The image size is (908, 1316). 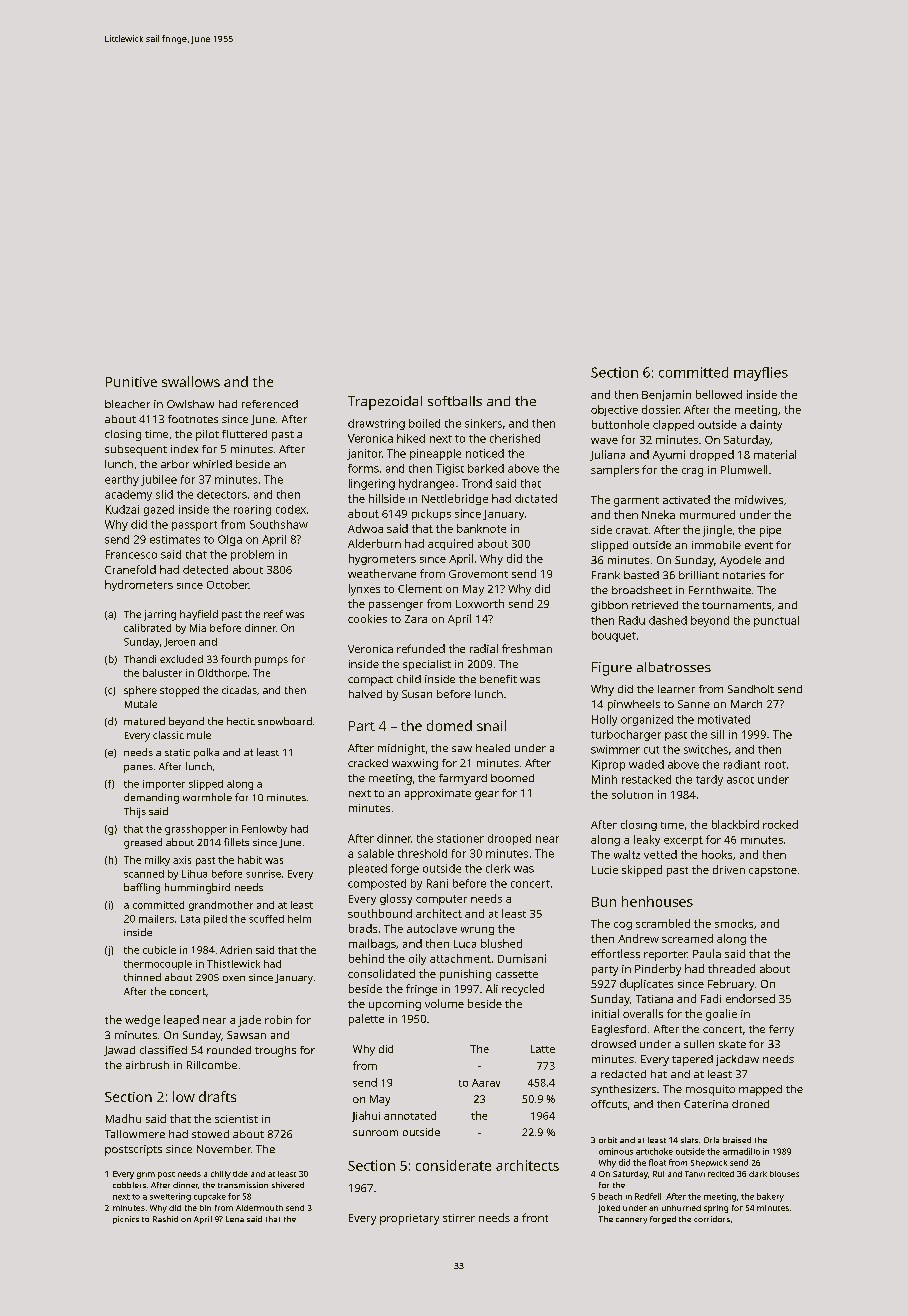 What do you see at coordinates (465, 944) in the screenshot?
I see `Luca` at bounding box center [465, 944].
